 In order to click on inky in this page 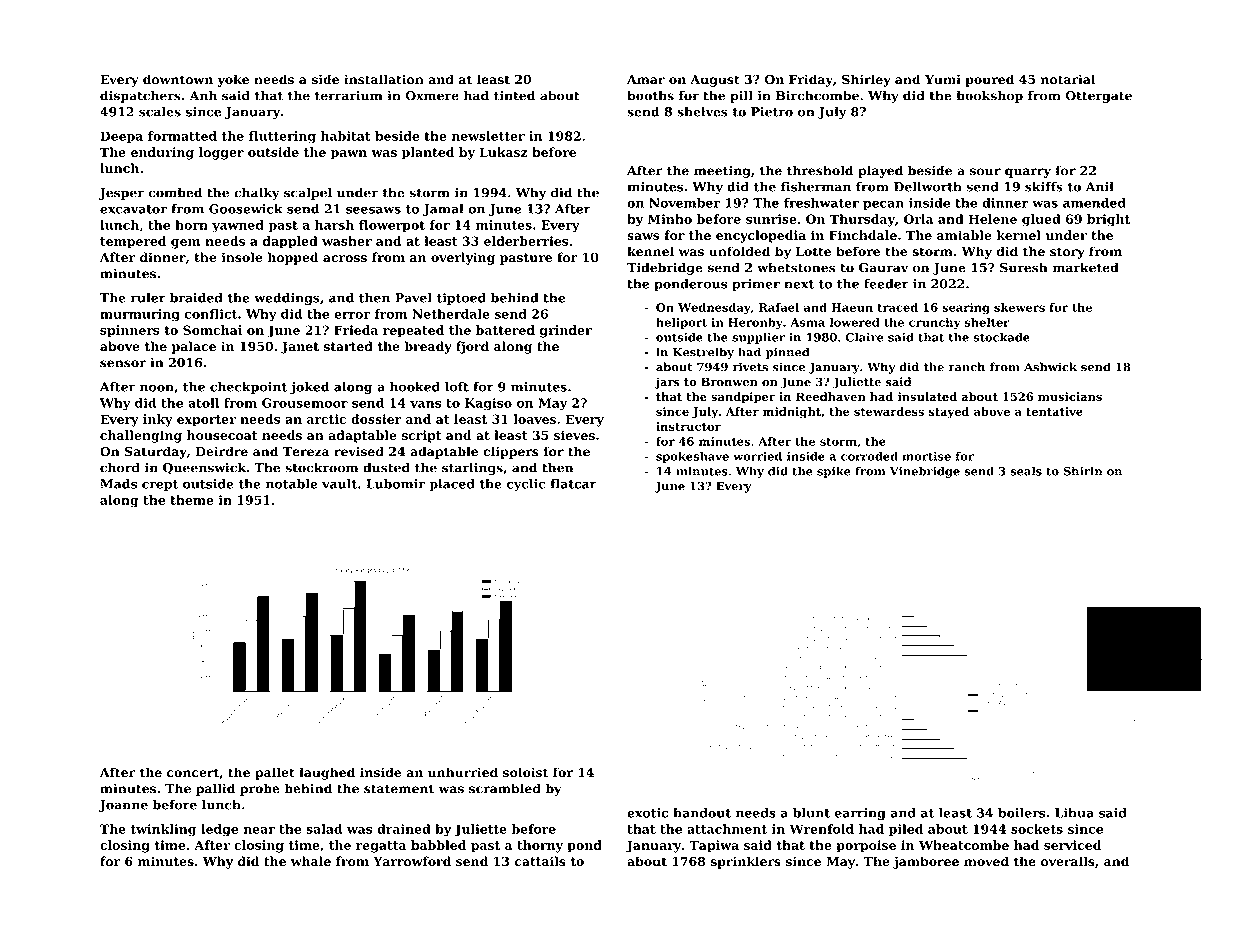, I will do `click(158, 420)`.
